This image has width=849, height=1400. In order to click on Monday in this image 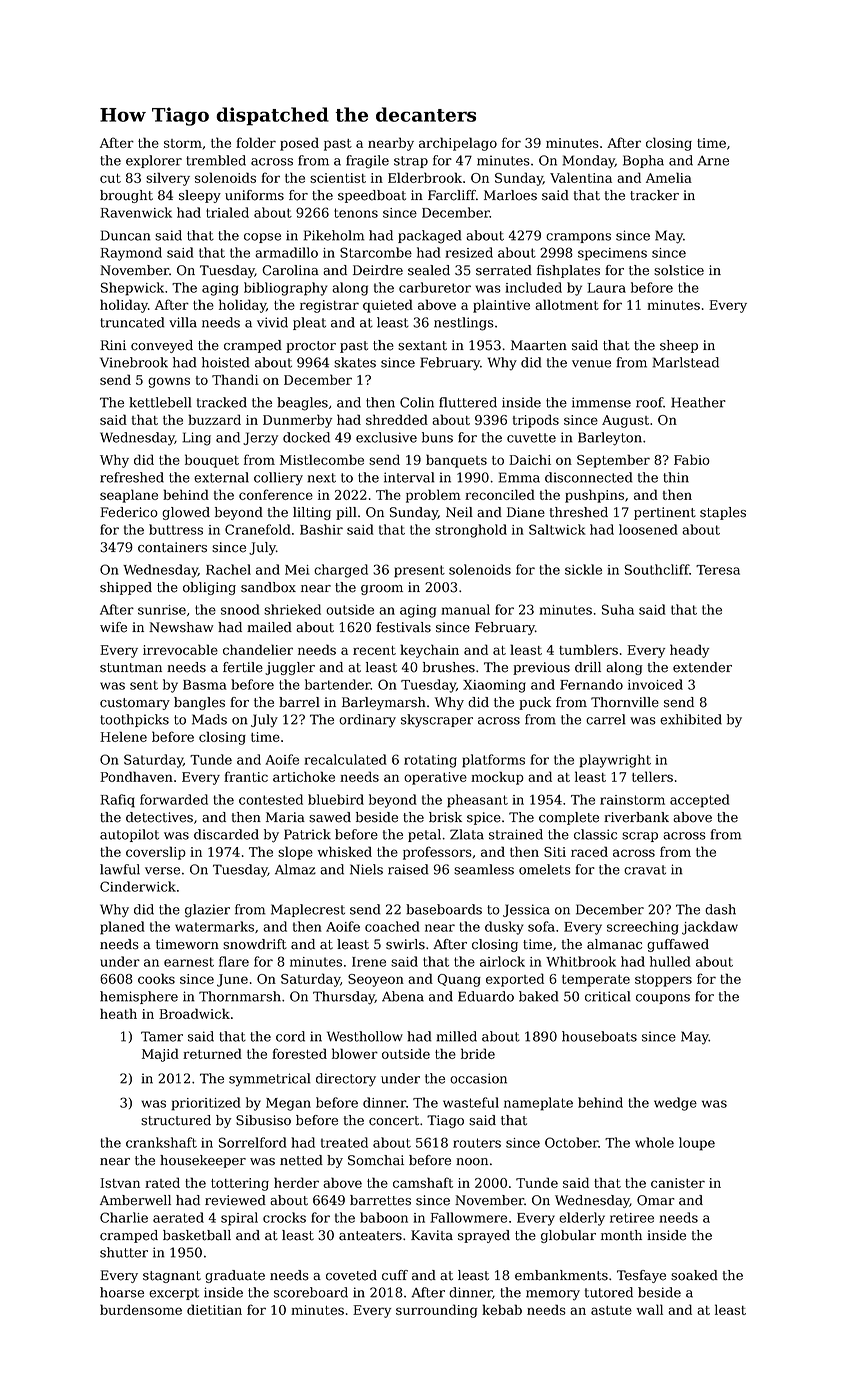, I will do `click(588, 162)`.
